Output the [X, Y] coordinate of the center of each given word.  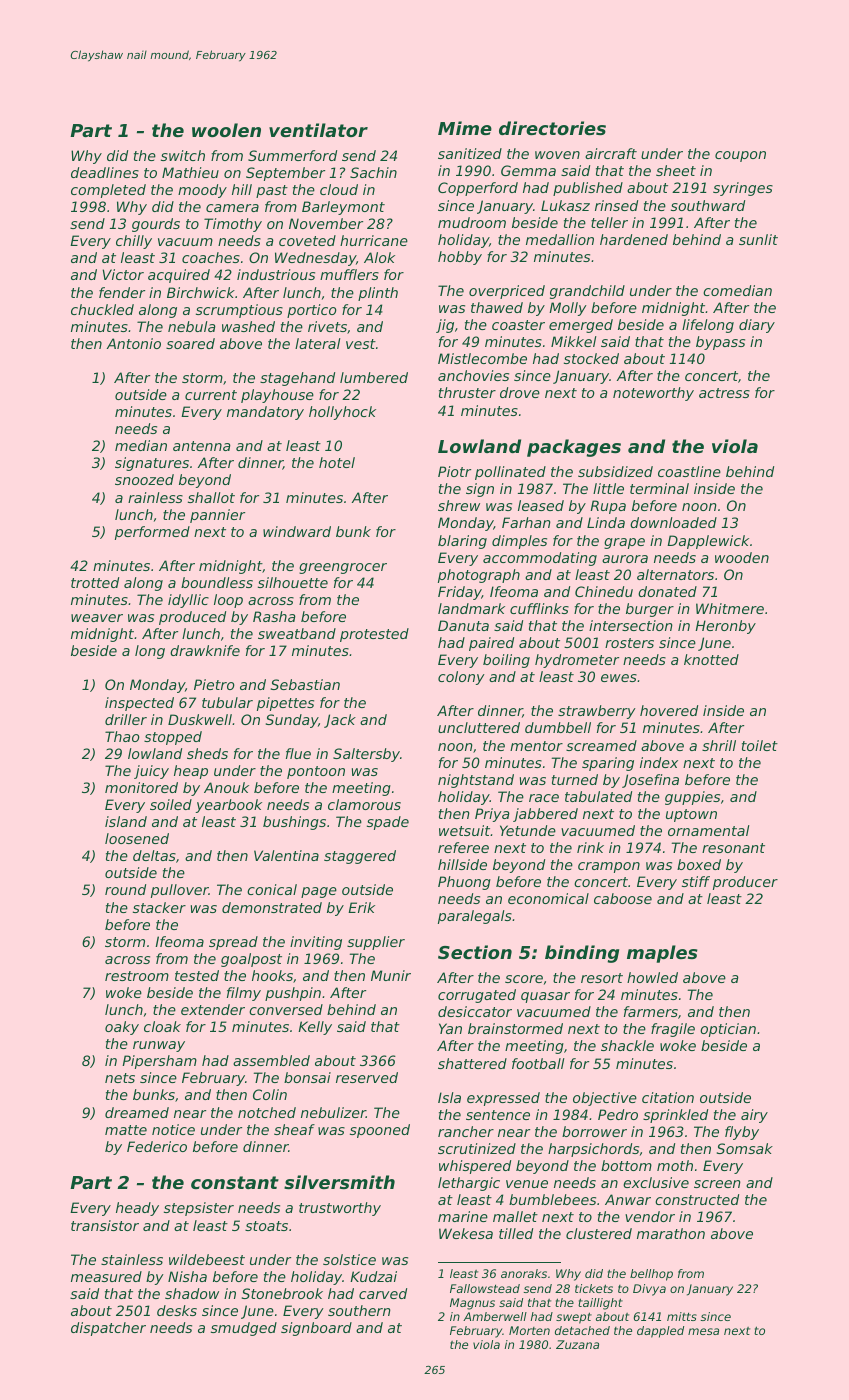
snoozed [144, 479]
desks [177, 1310]
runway [159, 1046]
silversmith [339, 1182]
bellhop [651, 1275]
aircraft [611, 153]
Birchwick [201, 292]
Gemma [528, 170]
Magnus [472, 1304]
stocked [591, 358]
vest [361, 344]
